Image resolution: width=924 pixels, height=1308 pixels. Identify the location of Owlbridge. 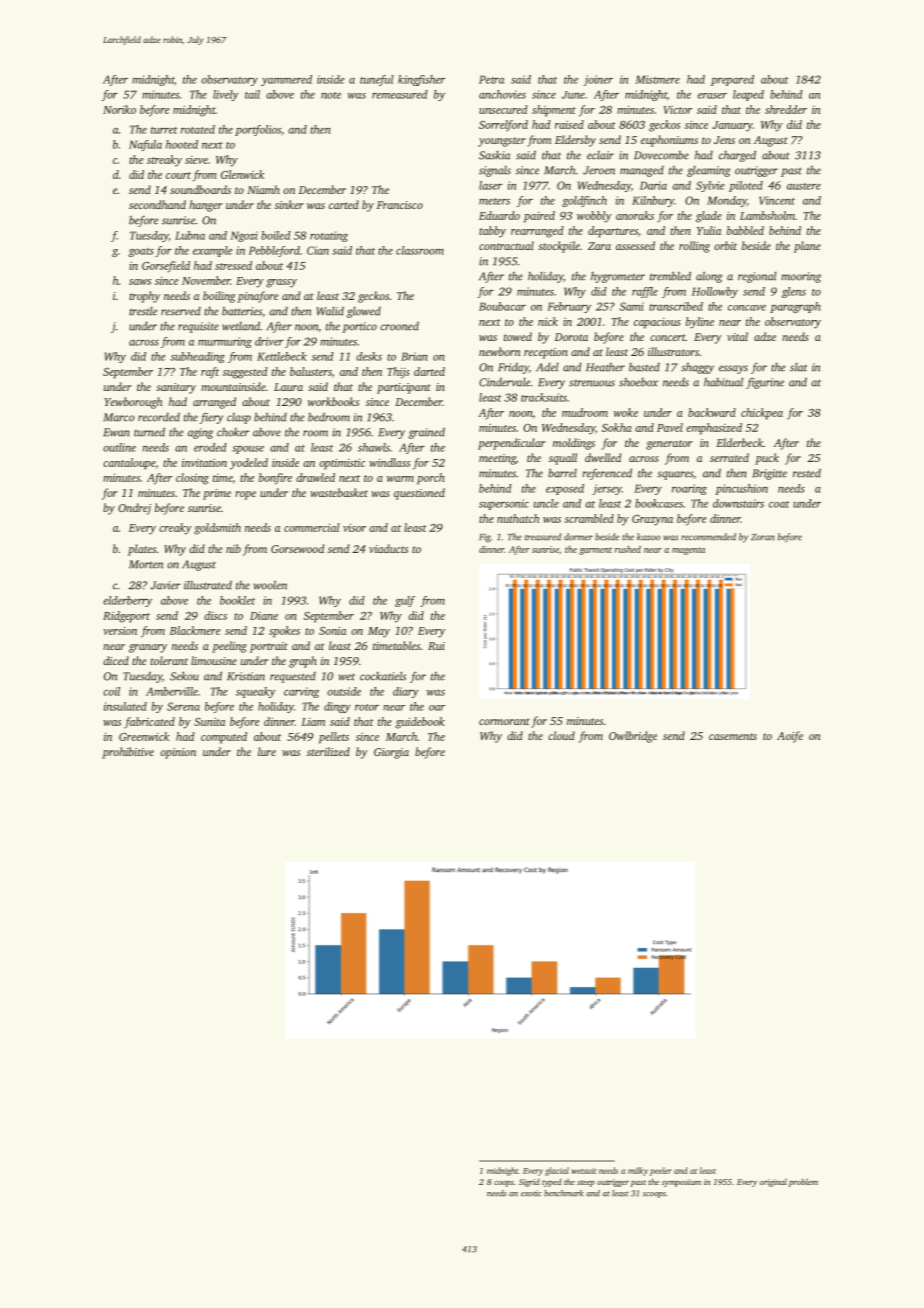
(633, 737).
